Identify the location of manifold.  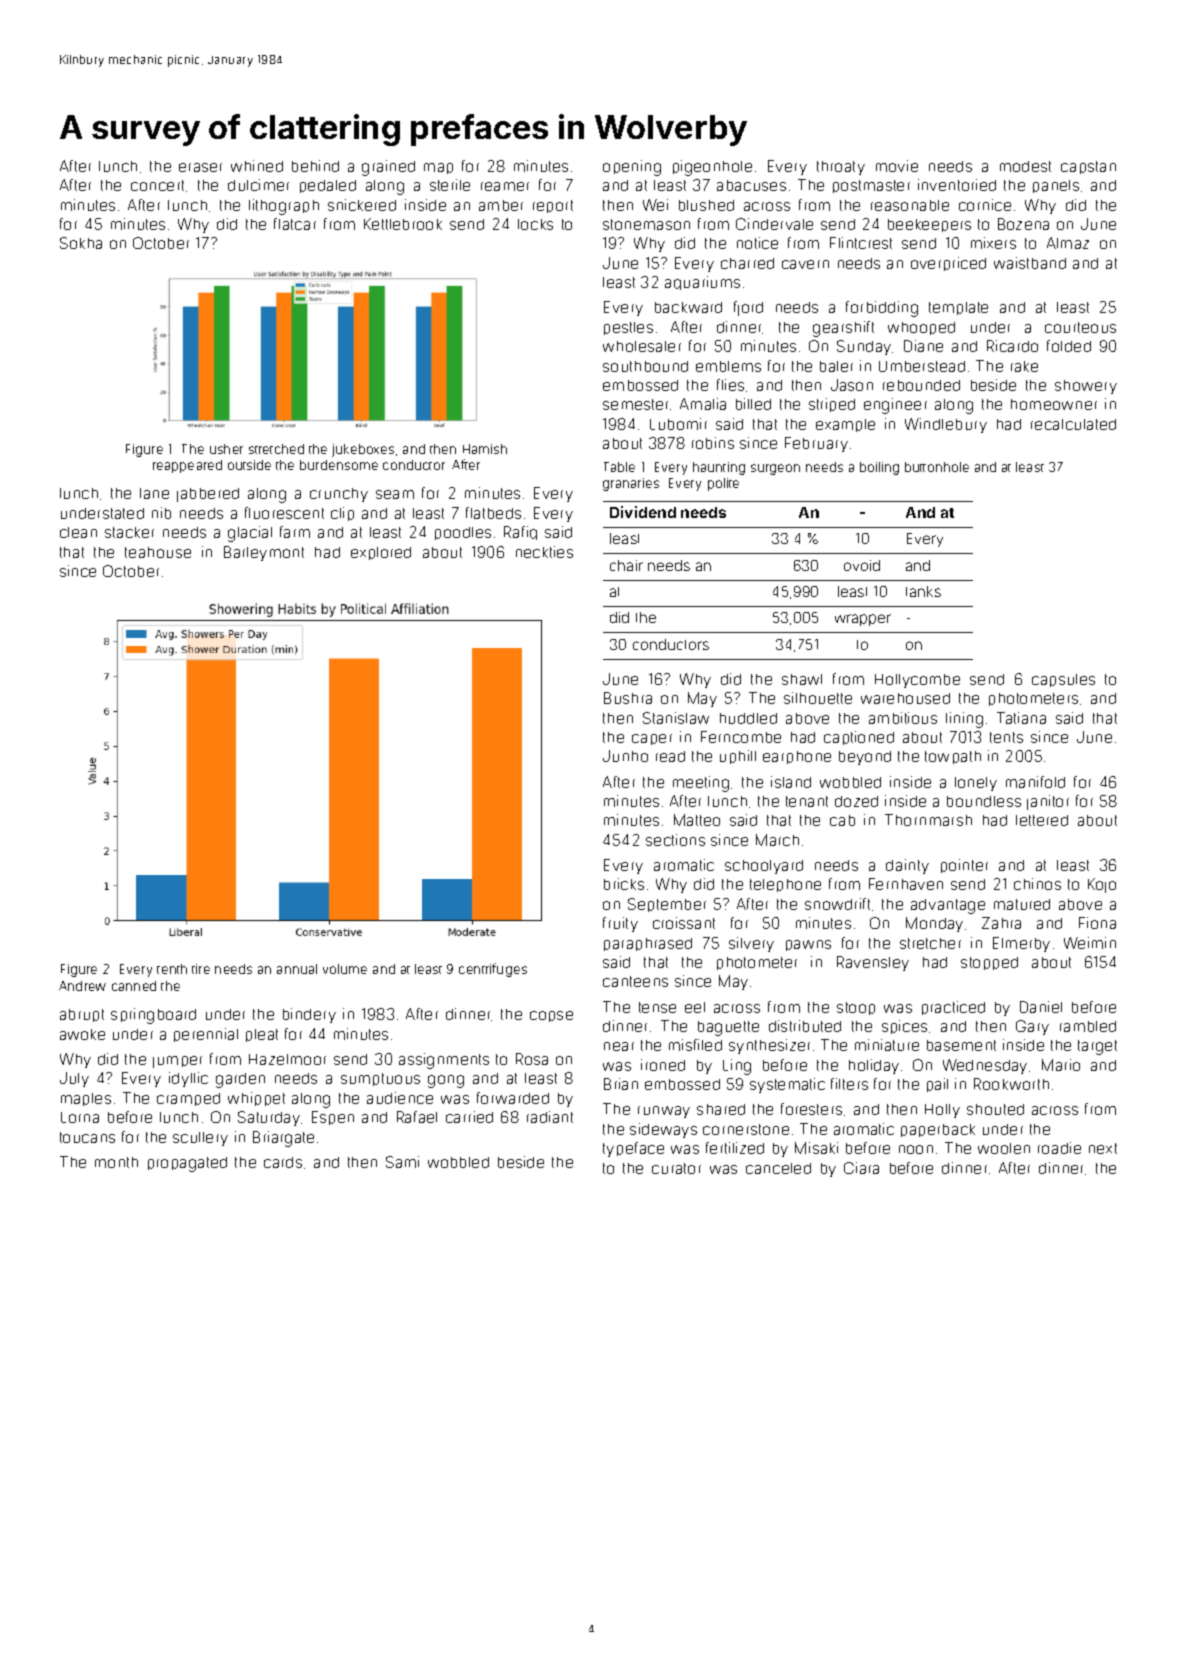
(1035, 782).
